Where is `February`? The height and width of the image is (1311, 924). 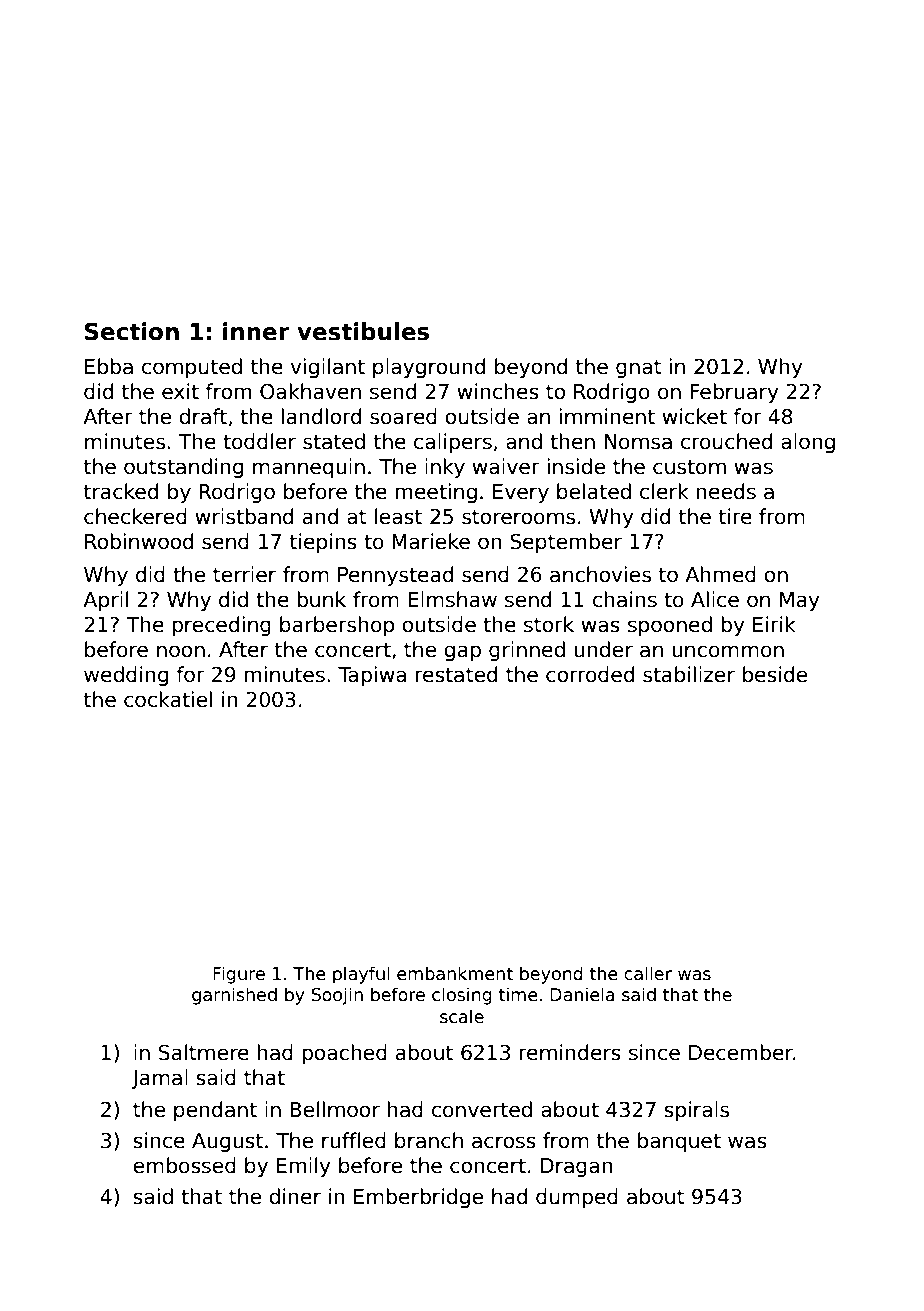 February is located at coordinates (734, 393).
